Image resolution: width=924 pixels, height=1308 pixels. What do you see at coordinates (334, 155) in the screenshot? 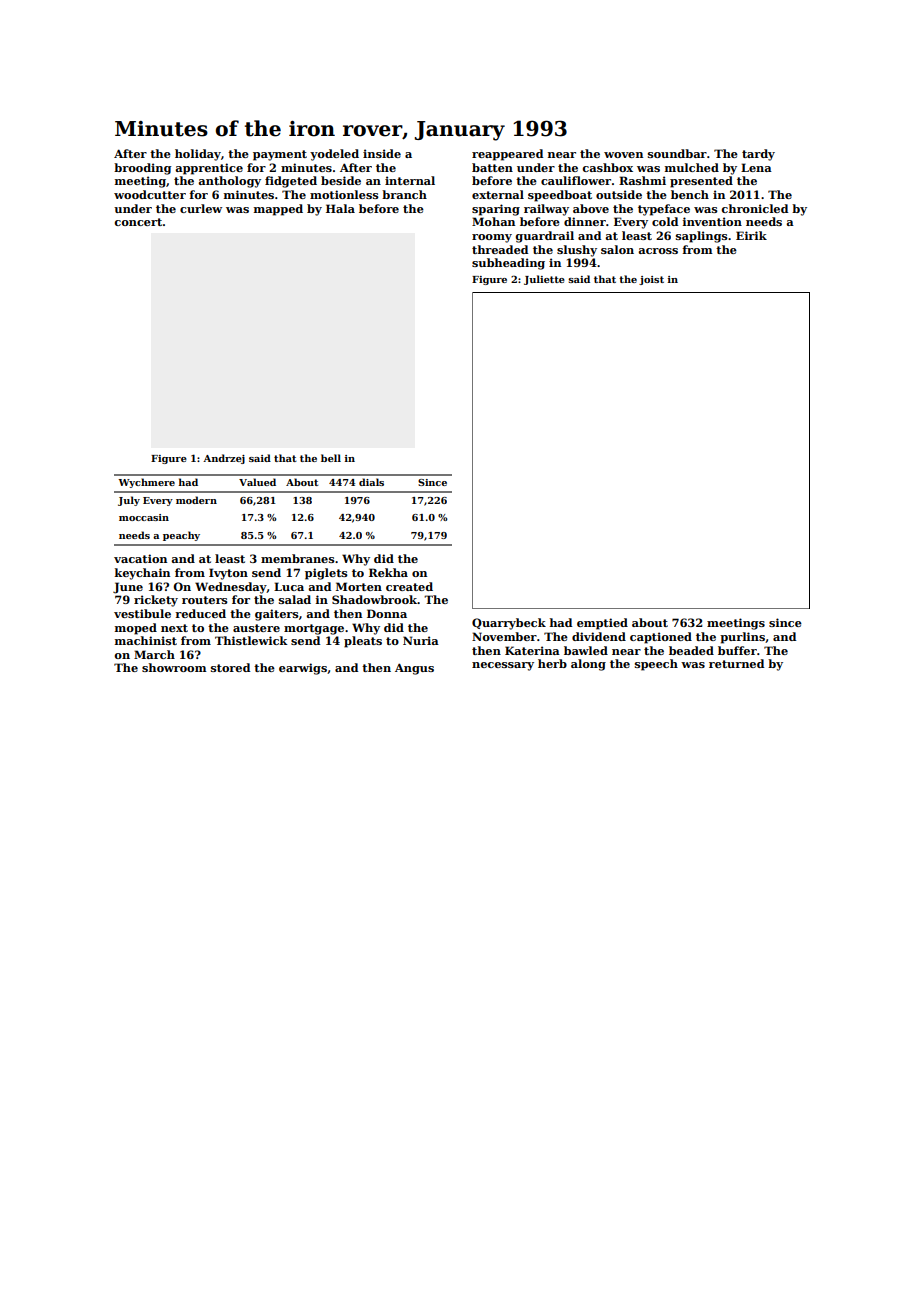
I see `yodeled` at bounding box center [334, 155].
